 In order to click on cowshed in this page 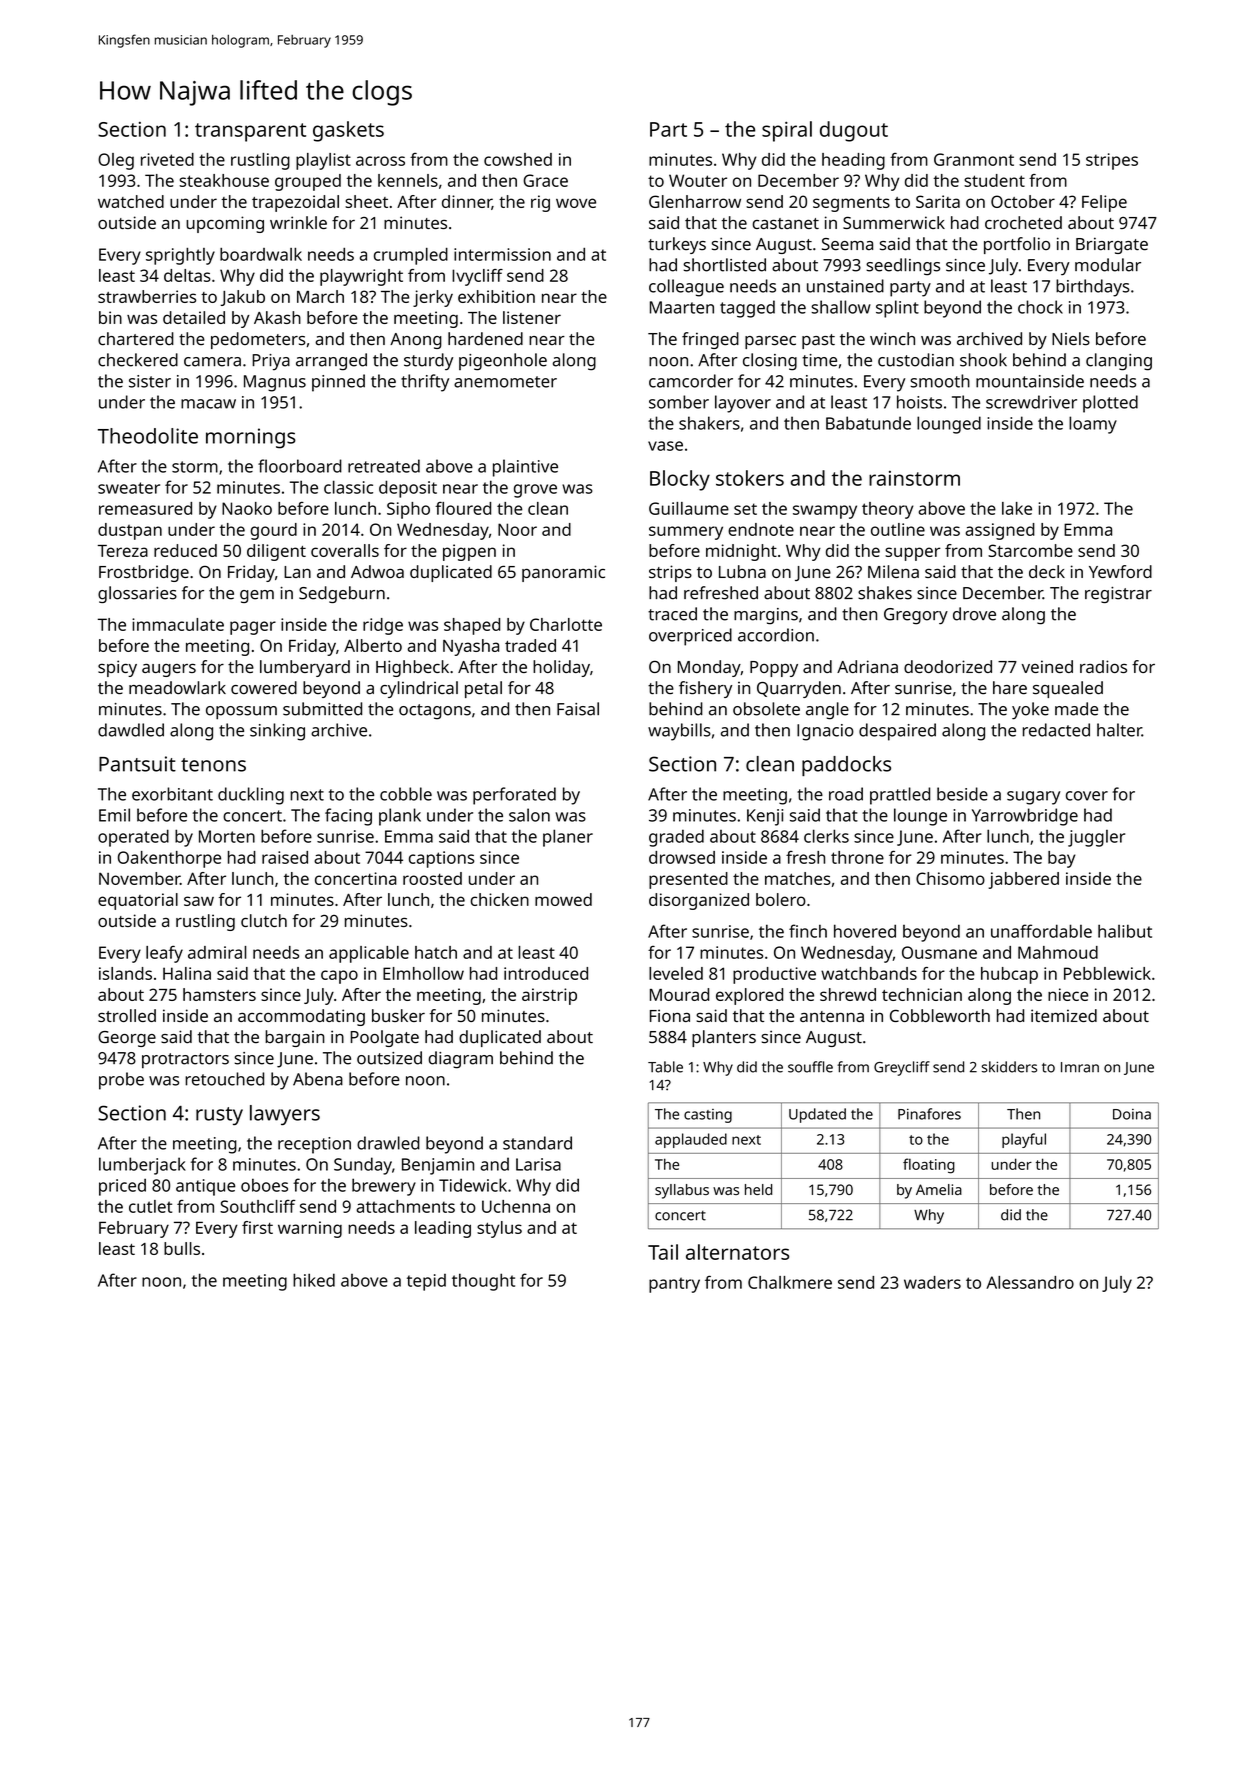, I will do `click(518, 159)`.
